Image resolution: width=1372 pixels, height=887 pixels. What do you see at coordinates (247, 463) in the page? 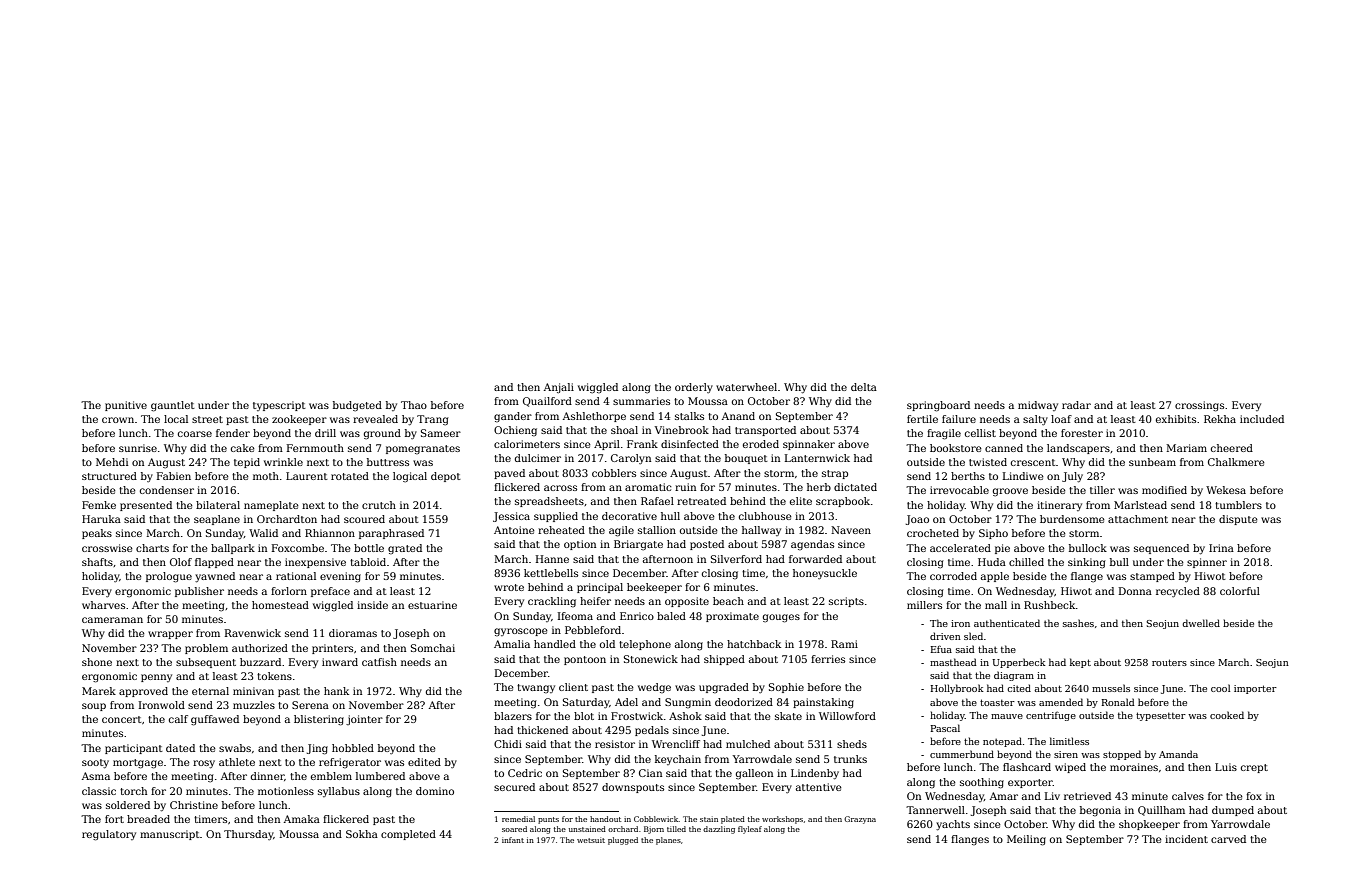
I see `tepid` at bounding box center [247, 463].
